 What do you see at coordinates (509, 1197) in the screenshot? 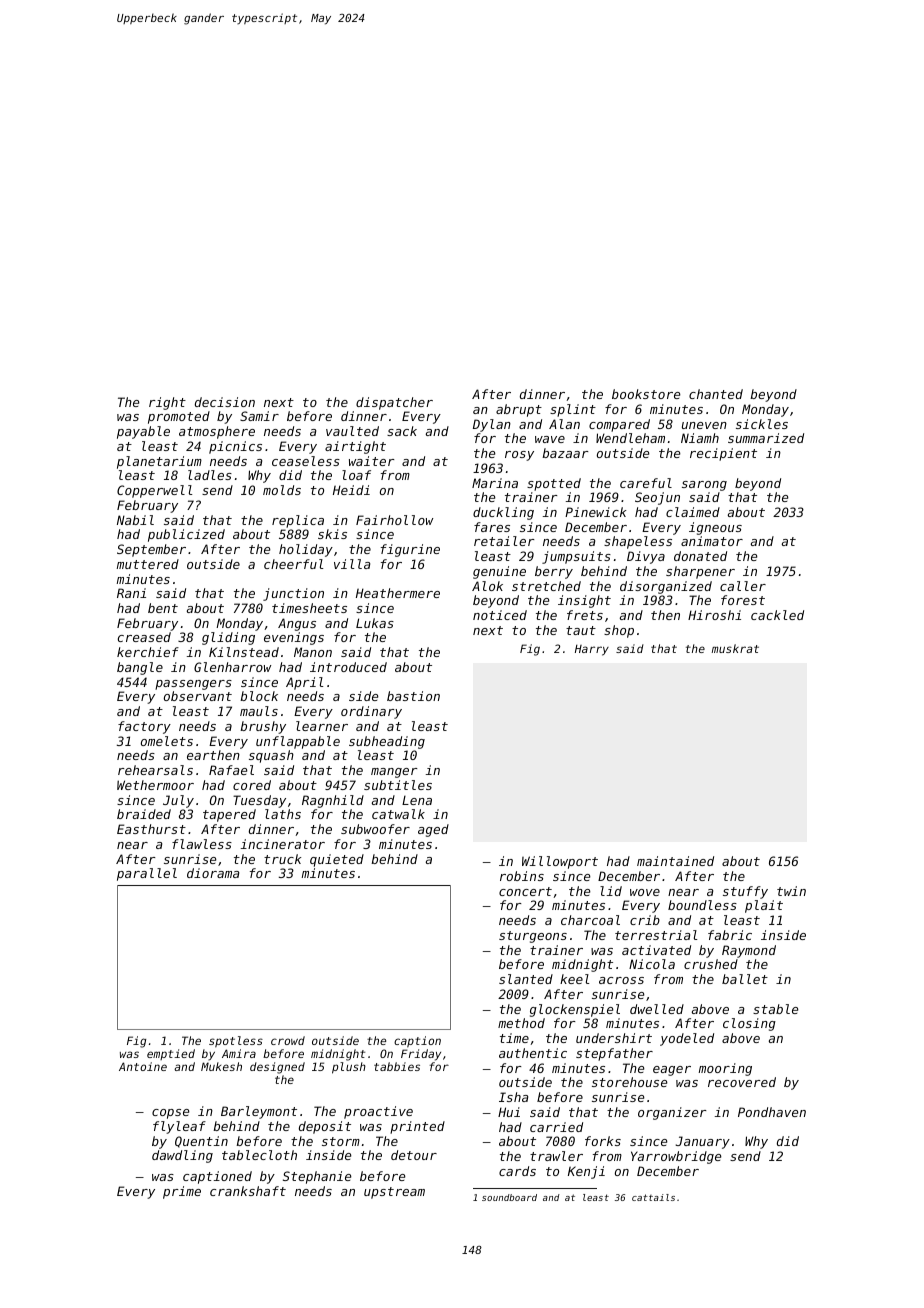
I see `soundboard` at bounding box center [509, 1197].
